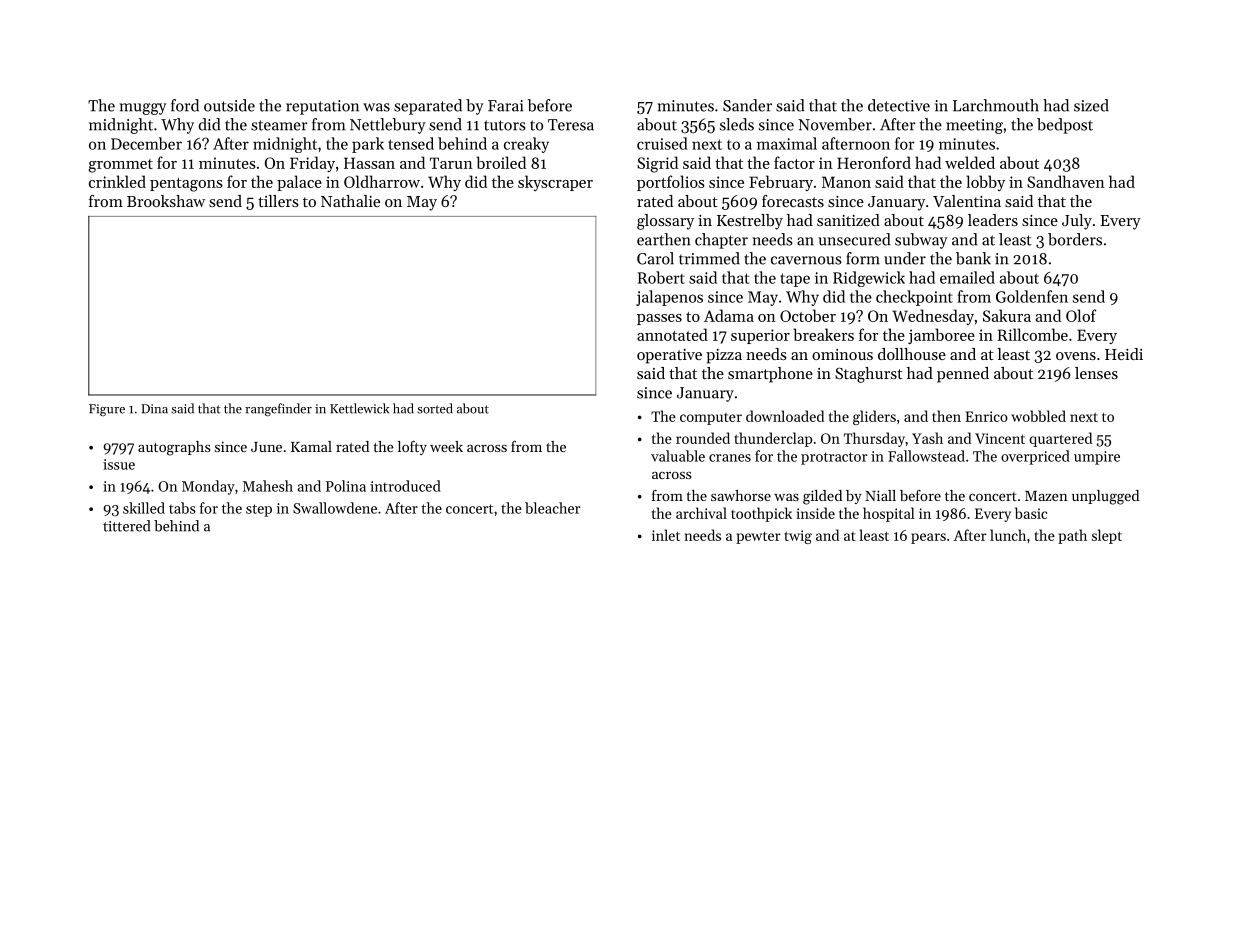 The image size is (1233, 952). I want to click on Kettlewick, so click(359, 408).
